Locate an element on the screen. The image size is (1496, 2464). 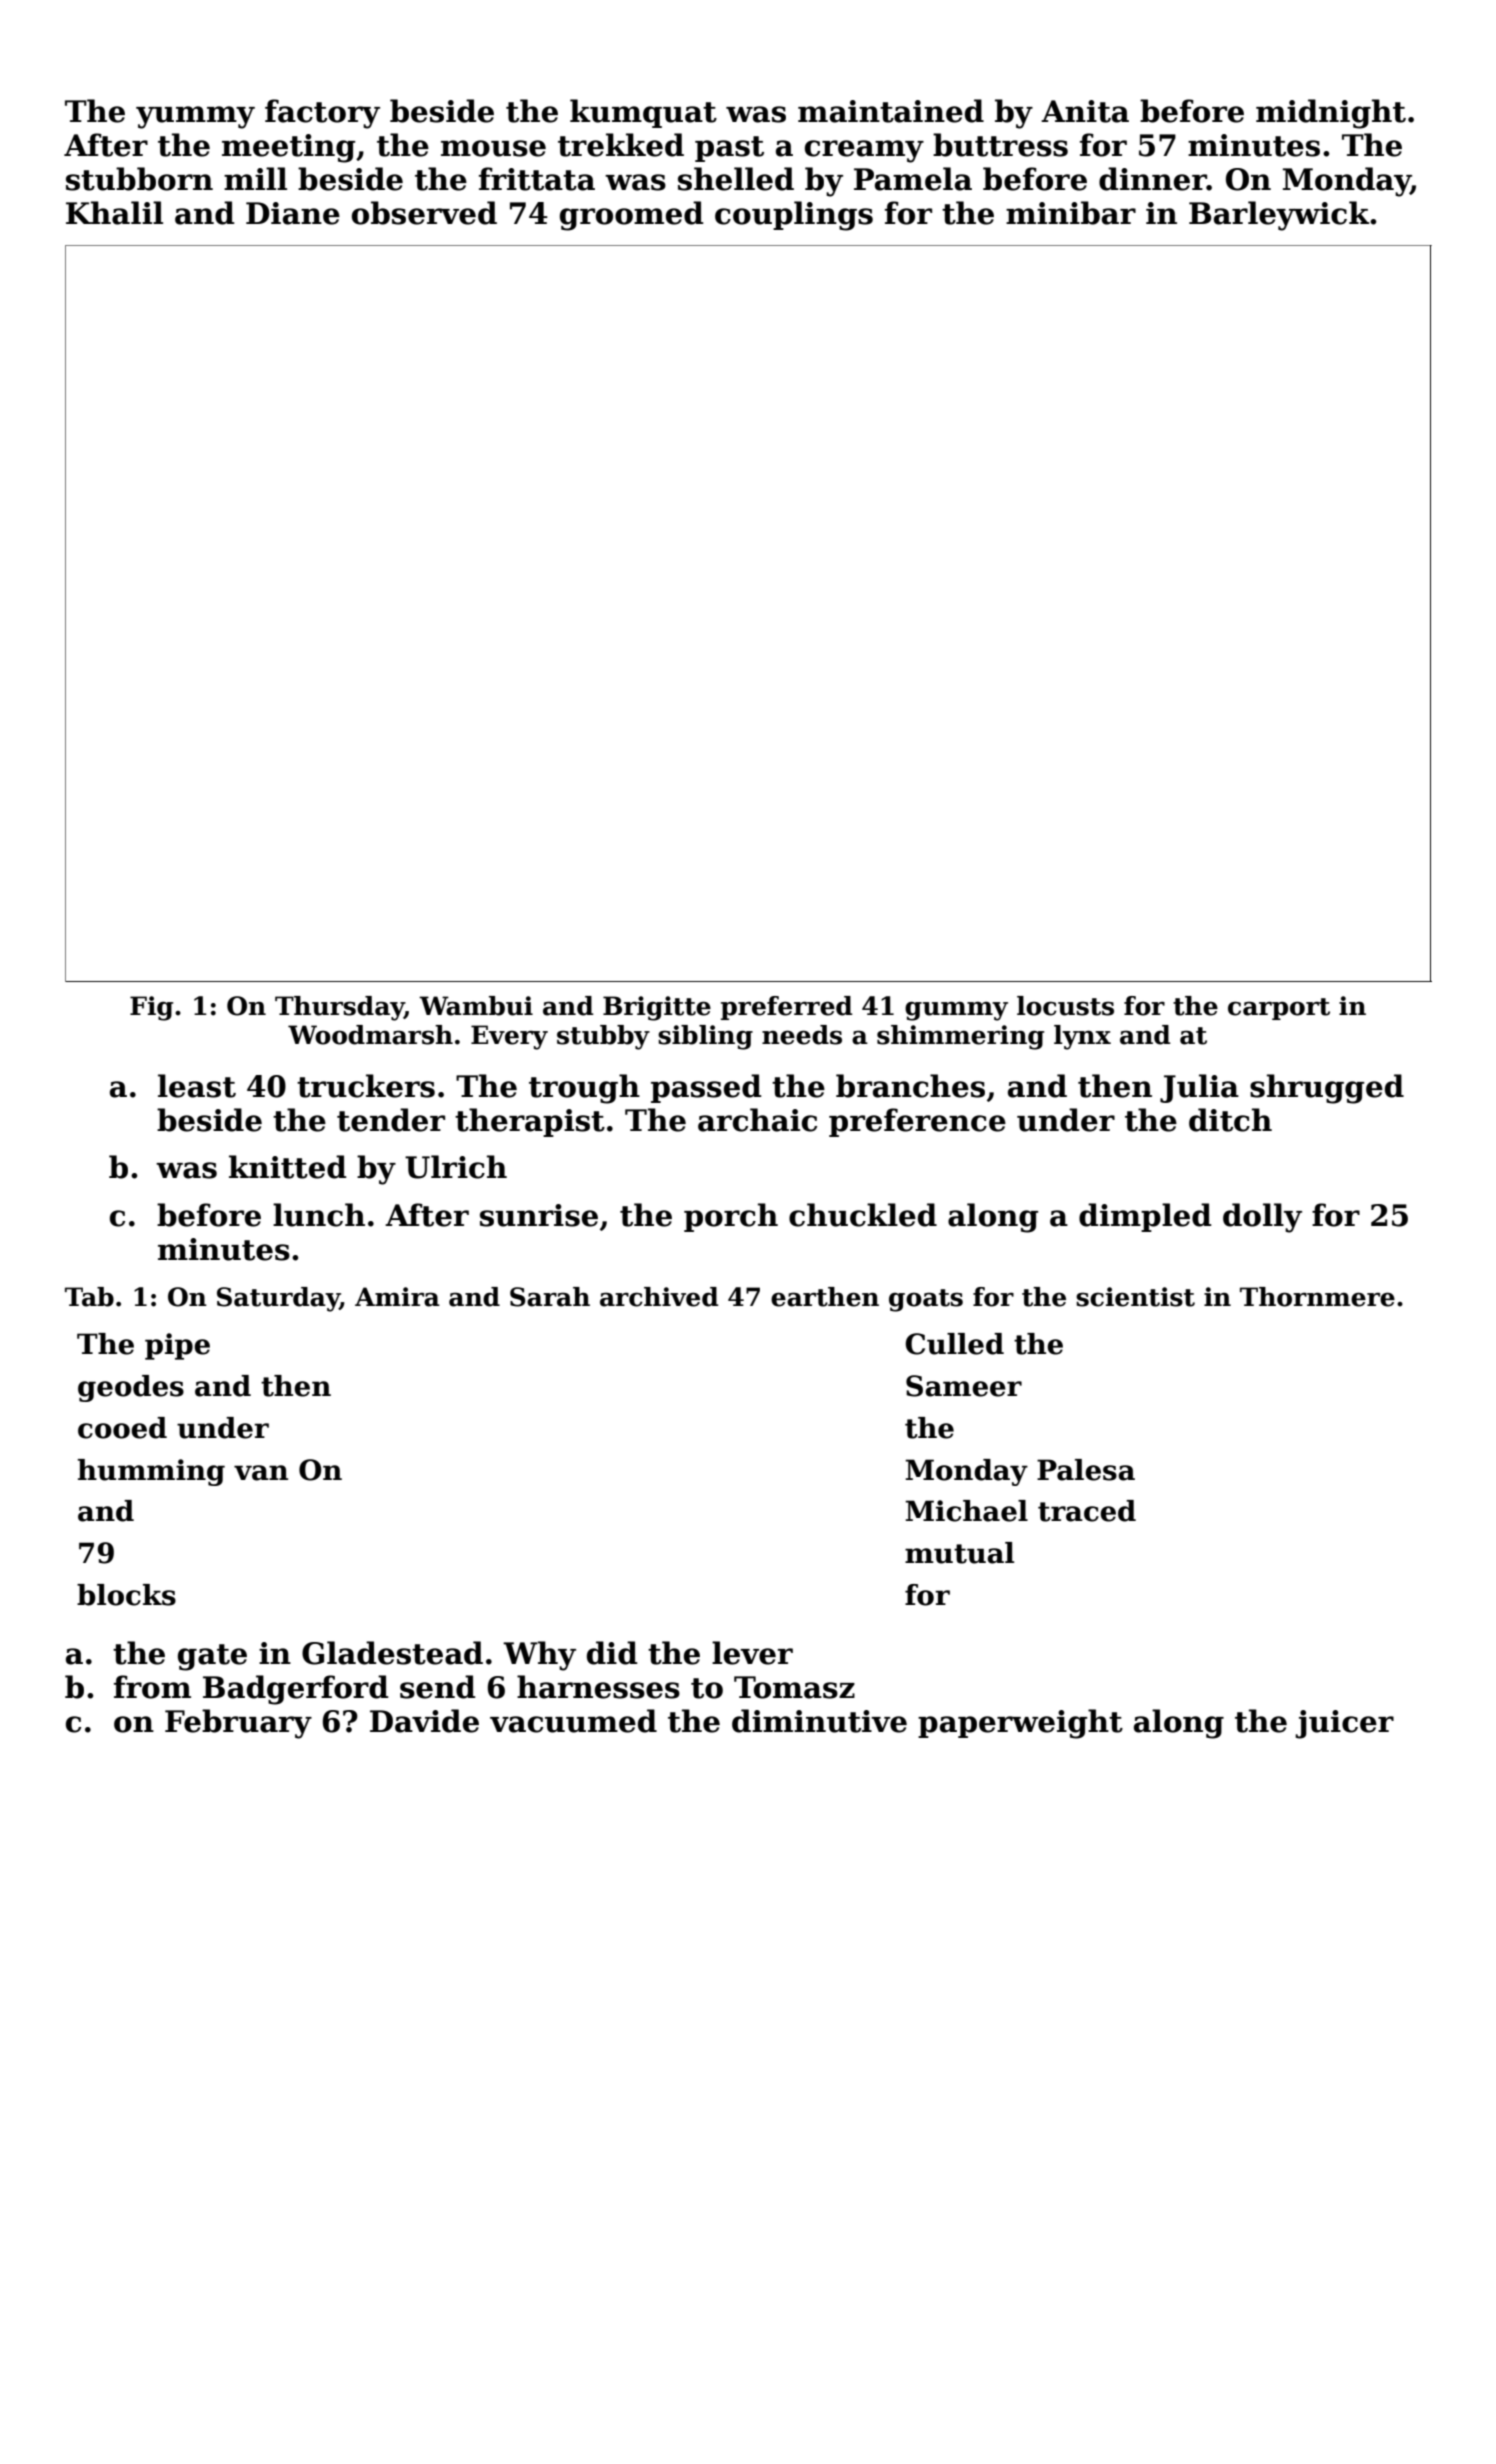
preferred is located at coordinates (787, 1008).
